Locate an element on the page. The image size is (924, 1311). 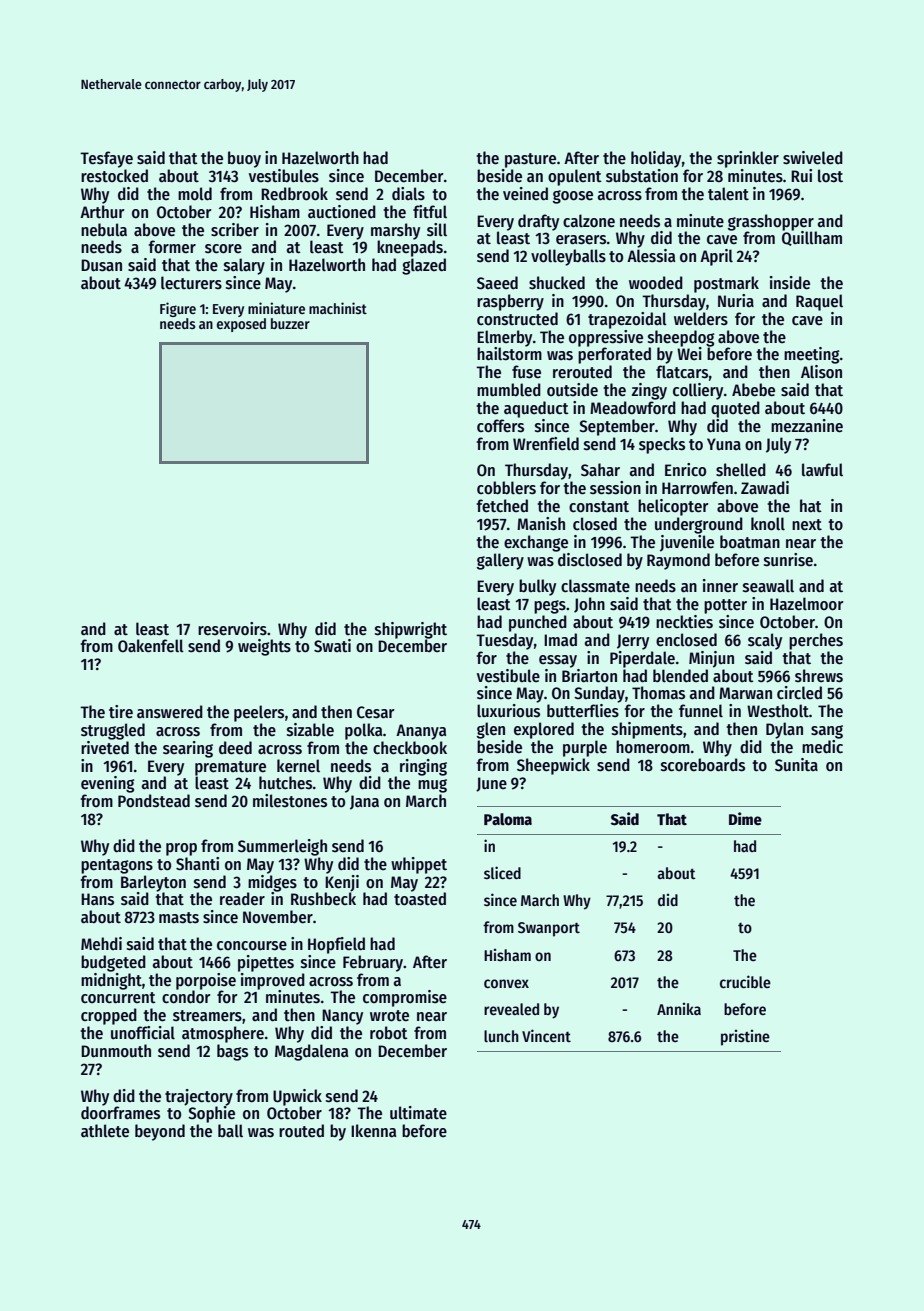
potter is located at coordinates (725, 606).
